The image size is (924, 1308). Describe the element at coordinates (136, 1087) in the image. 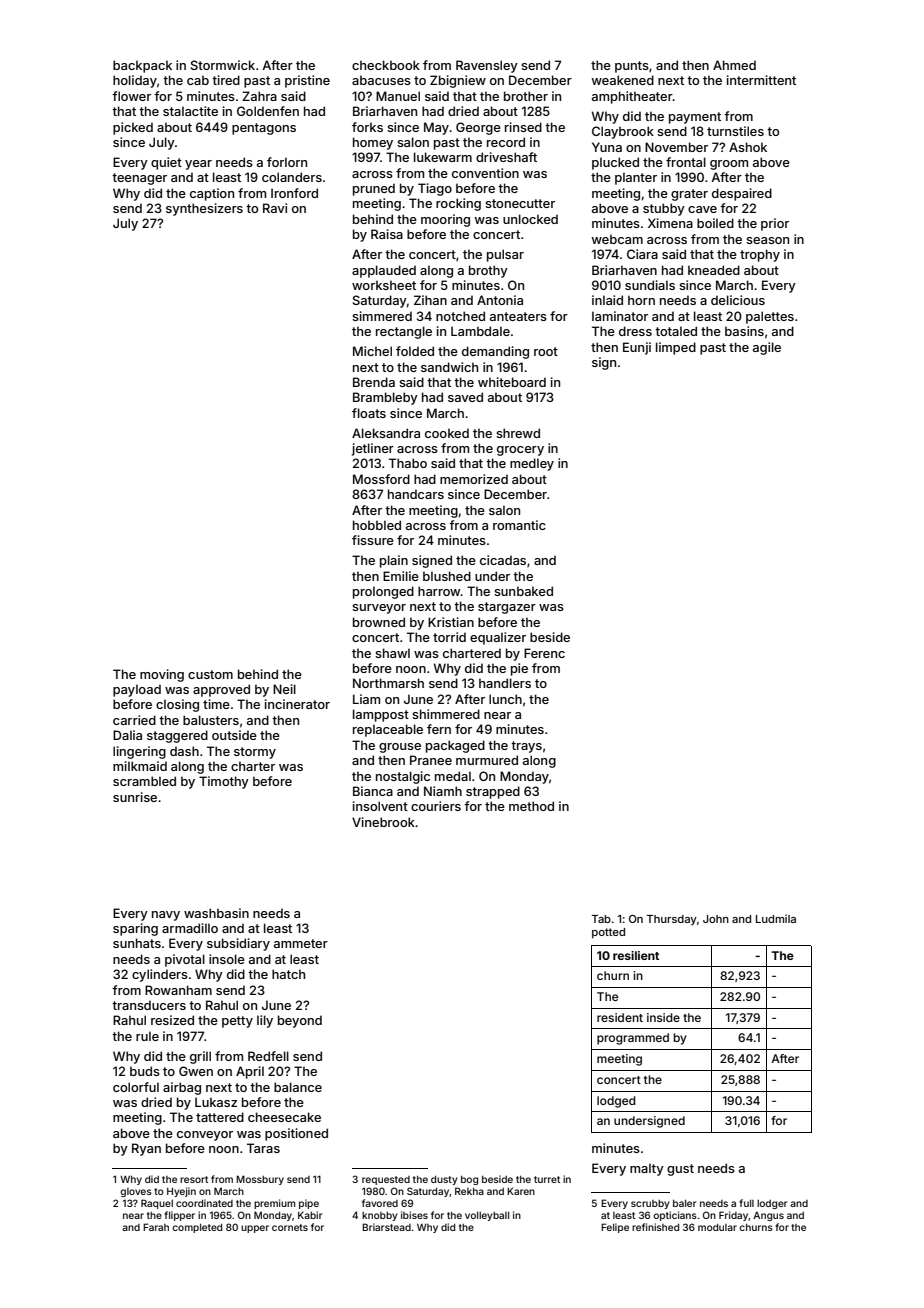

I see `colorful` at that location.
